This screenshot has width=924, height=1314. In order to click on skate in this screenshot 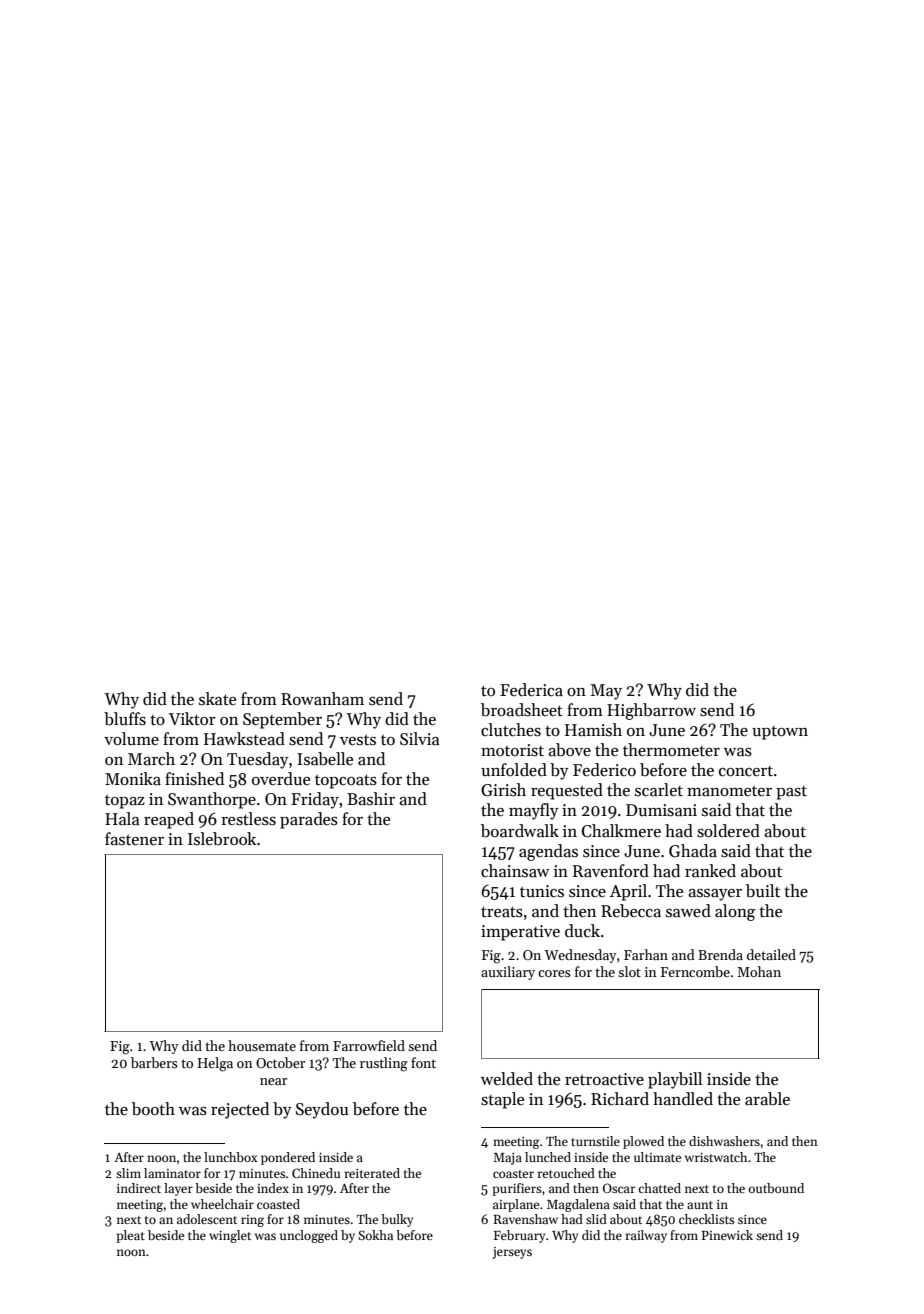, I will do `click(217, 699)`.
